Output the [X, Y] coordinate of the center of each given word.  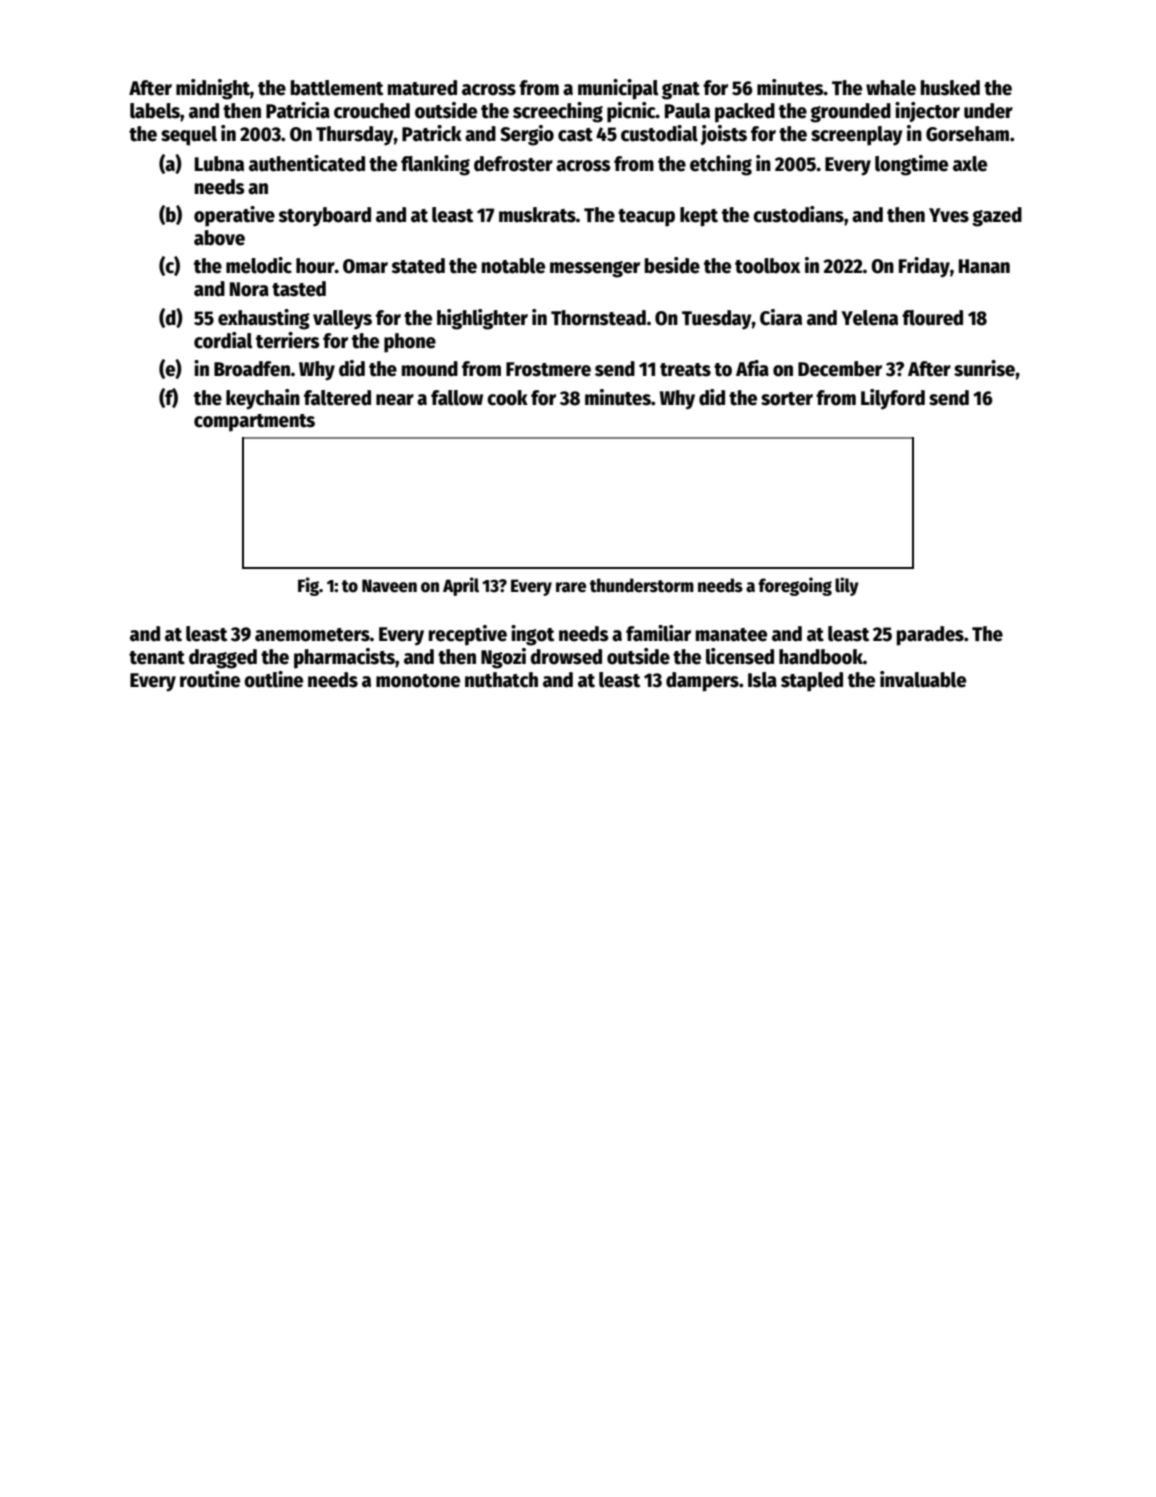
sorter [787, 399]
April [461, 586]
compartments [254, 423]
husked [950, 88]
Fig [308, 586]
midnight [213, 89]
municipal [618, 89]
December [840, 369]
